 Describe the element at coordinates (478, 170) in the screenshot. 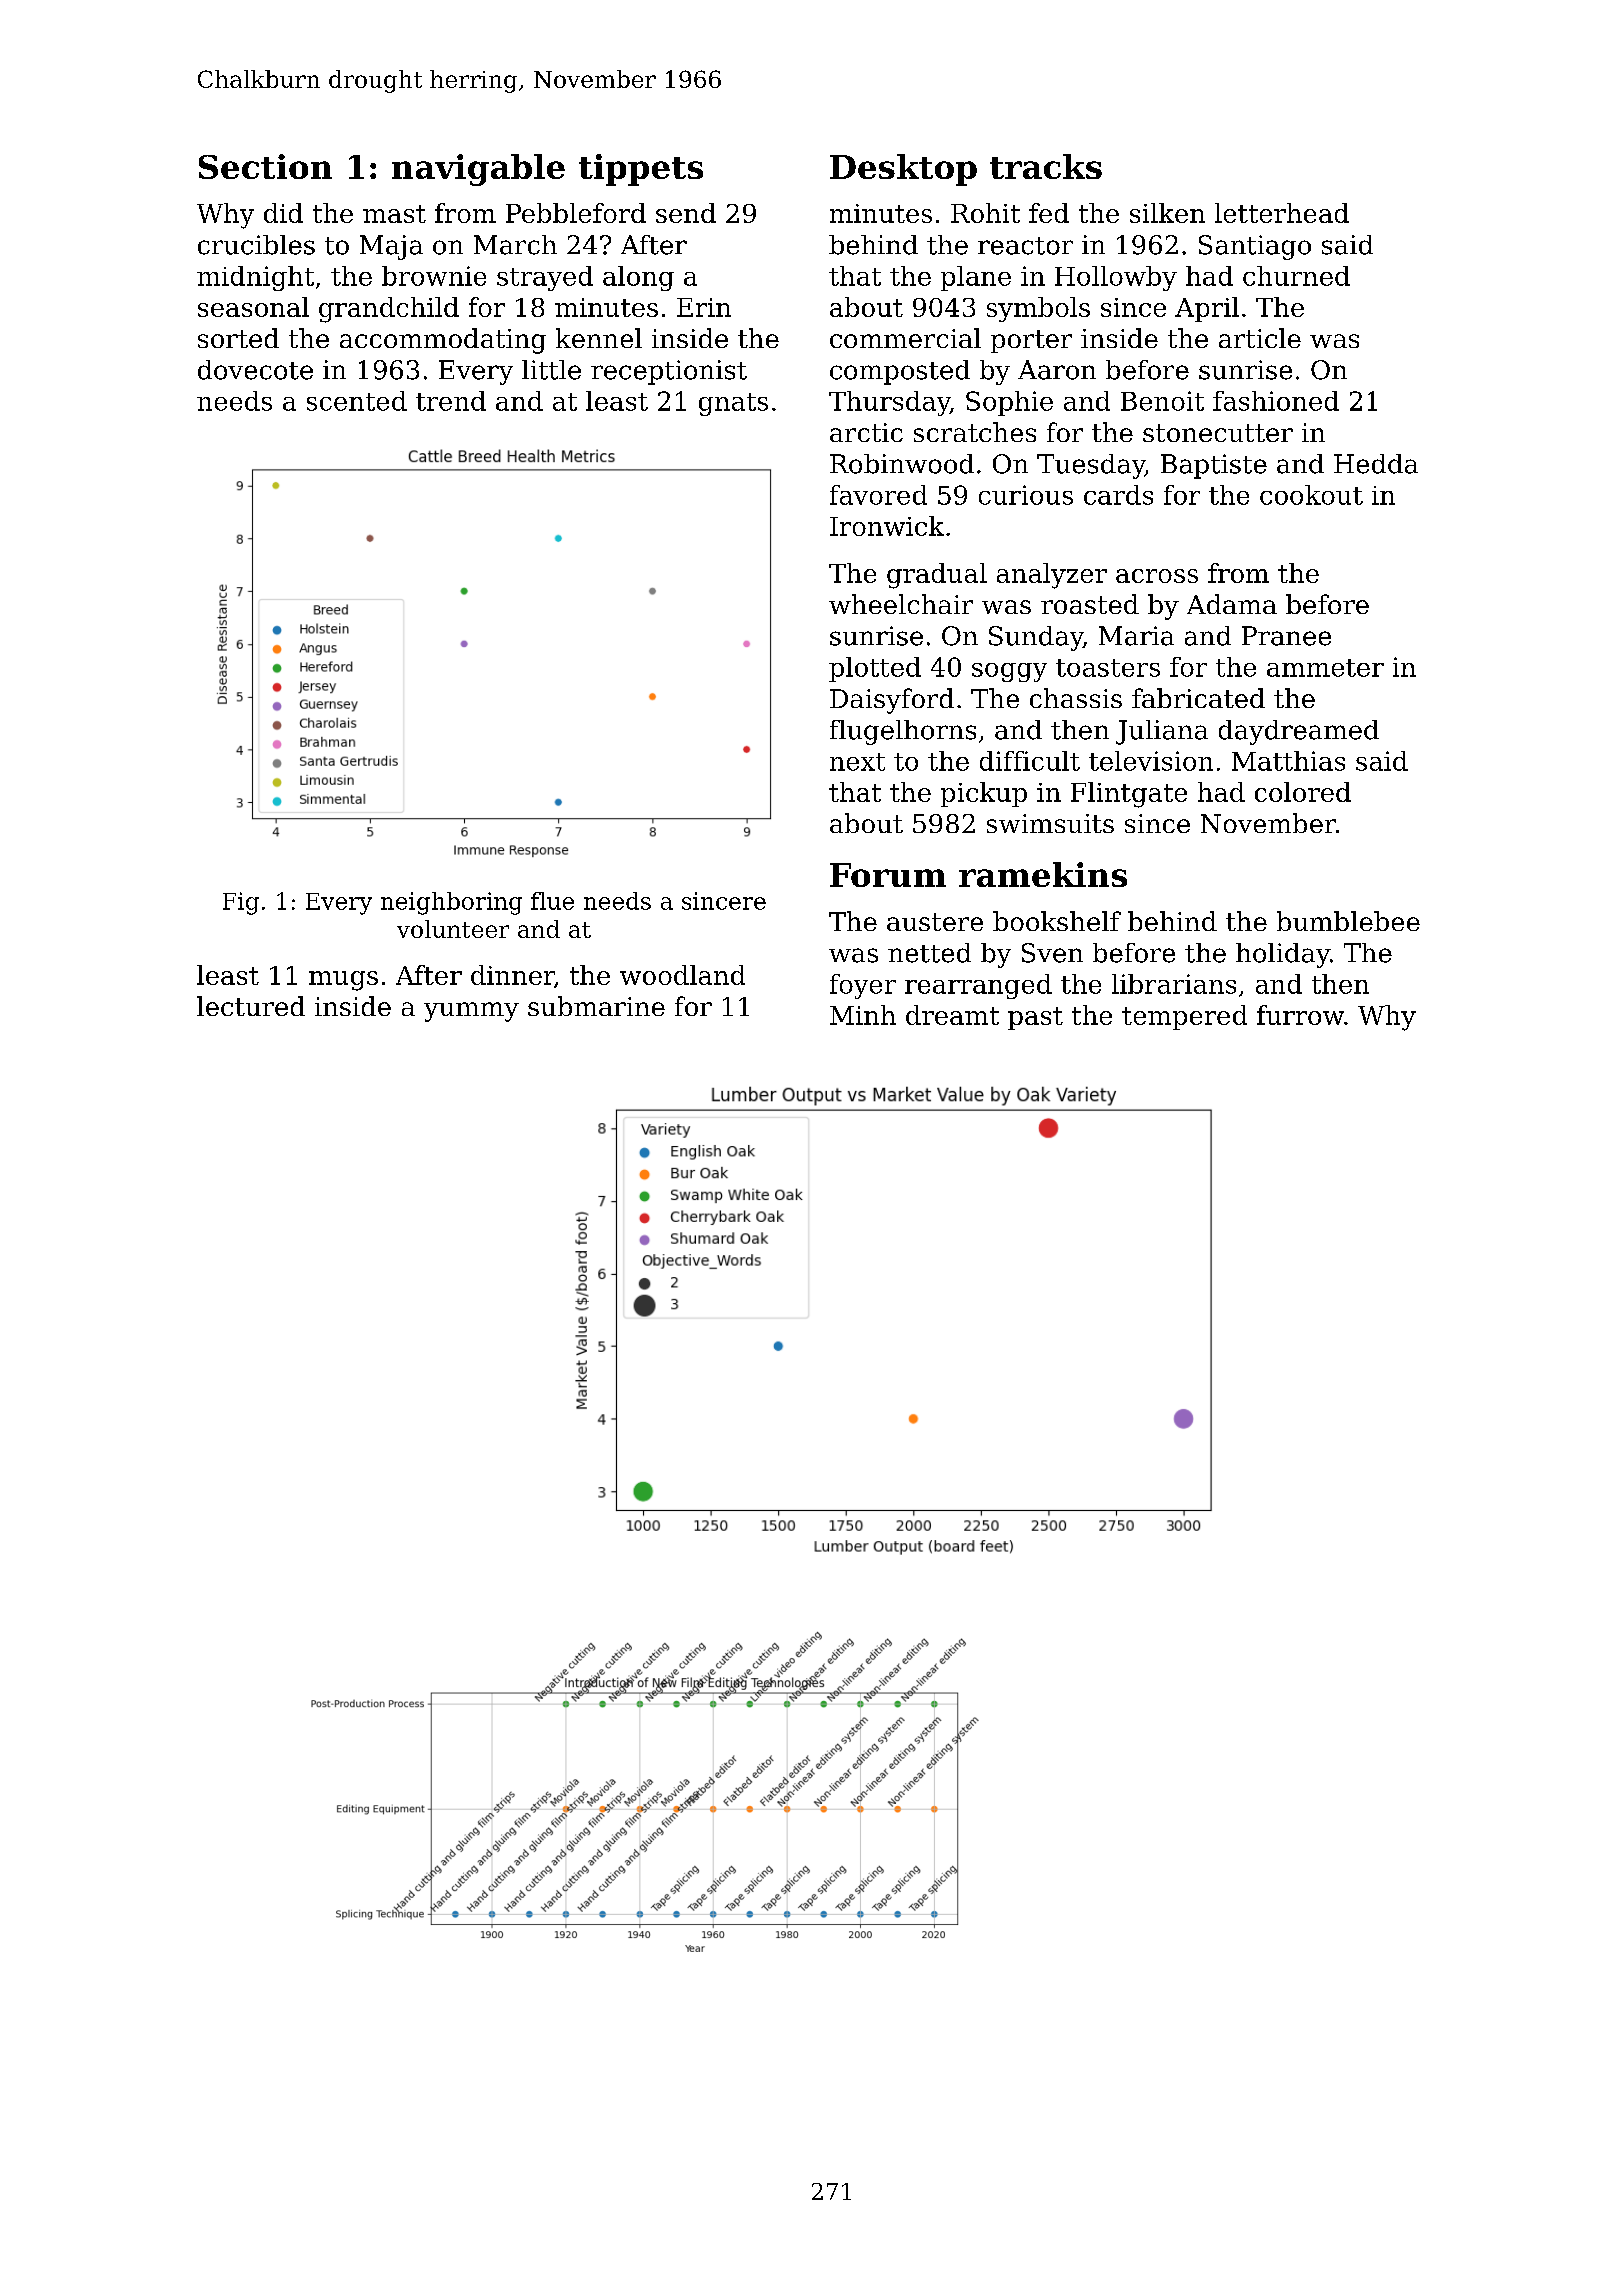

I see `navigable` at that location.
